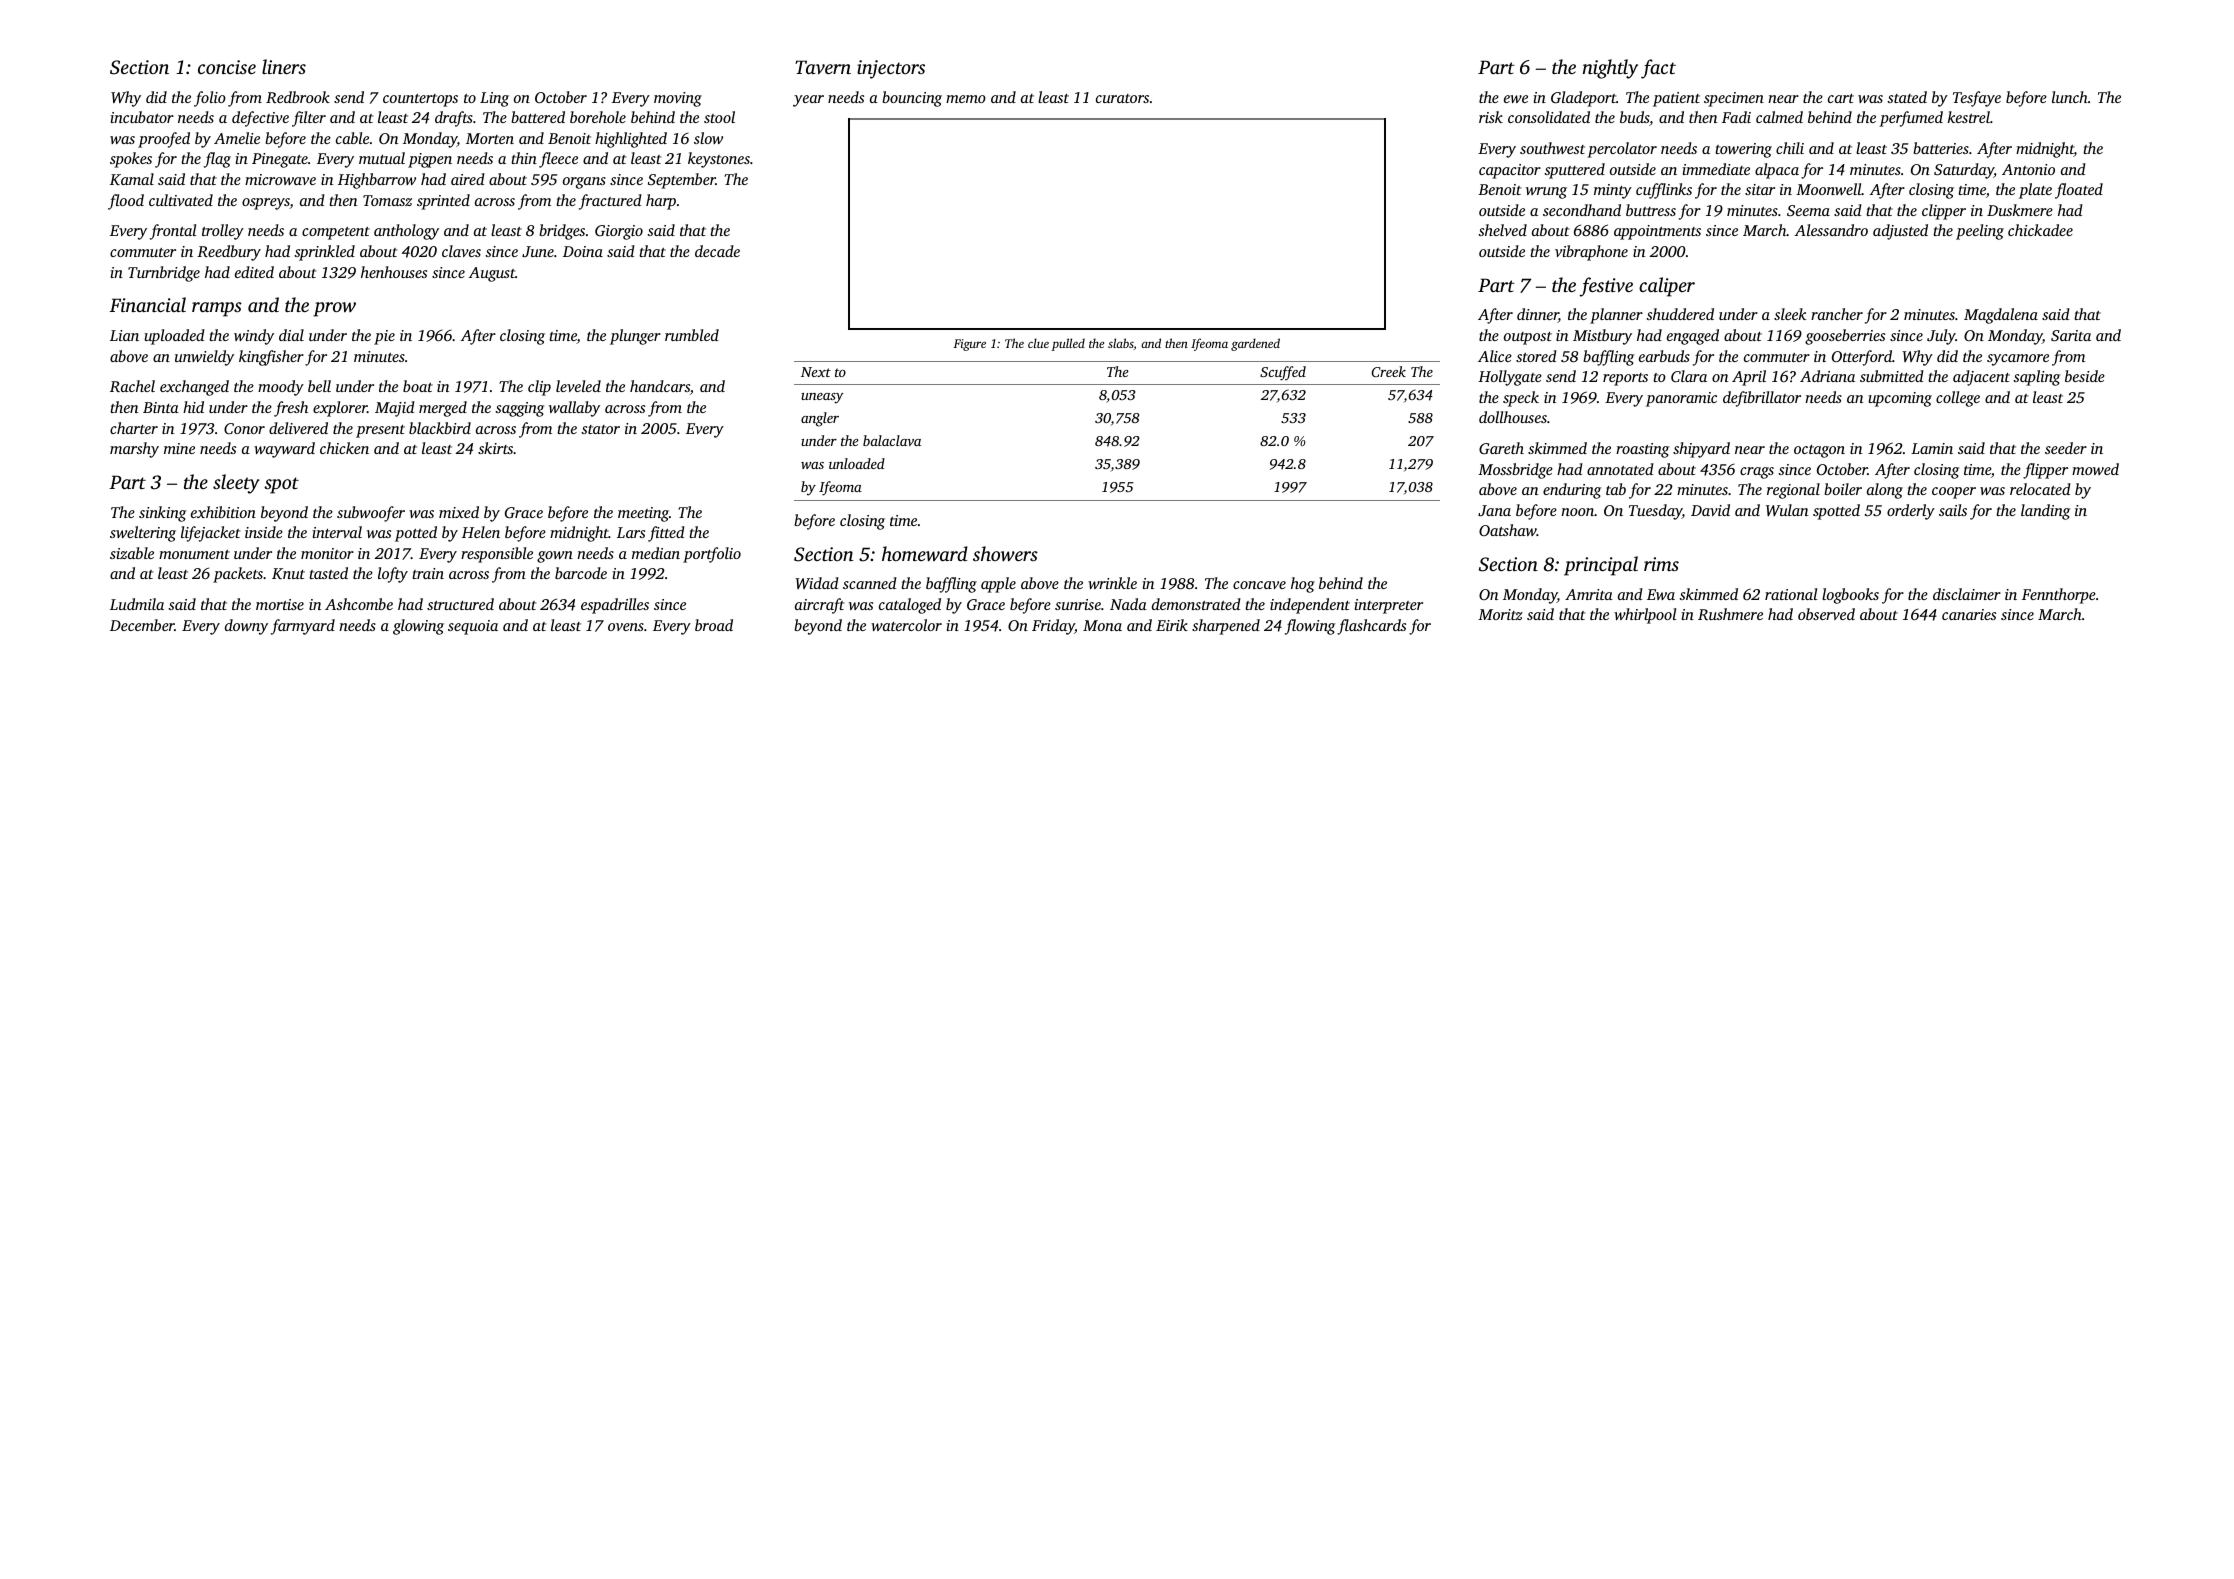 The image size is (2234, 1579). Describe the element at coordinates (204, 358) in the image. I see `unwieldy` at that location.
